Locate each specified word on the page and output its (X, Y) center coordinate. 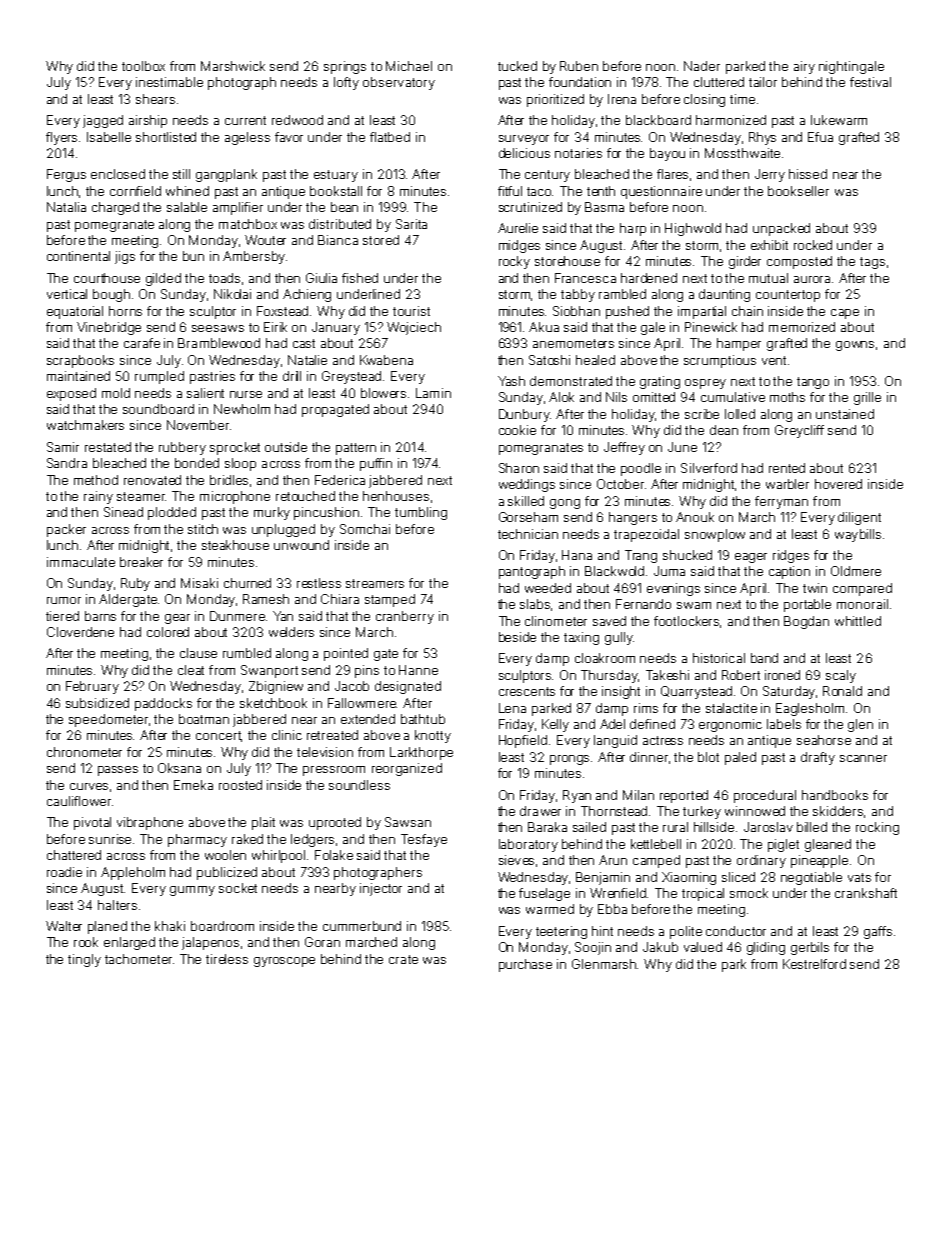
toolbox (143, 66)
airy (804, 67)
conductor (736, 931)
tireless (227, 959)
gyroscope (284, 962)
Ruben (579, 66)
